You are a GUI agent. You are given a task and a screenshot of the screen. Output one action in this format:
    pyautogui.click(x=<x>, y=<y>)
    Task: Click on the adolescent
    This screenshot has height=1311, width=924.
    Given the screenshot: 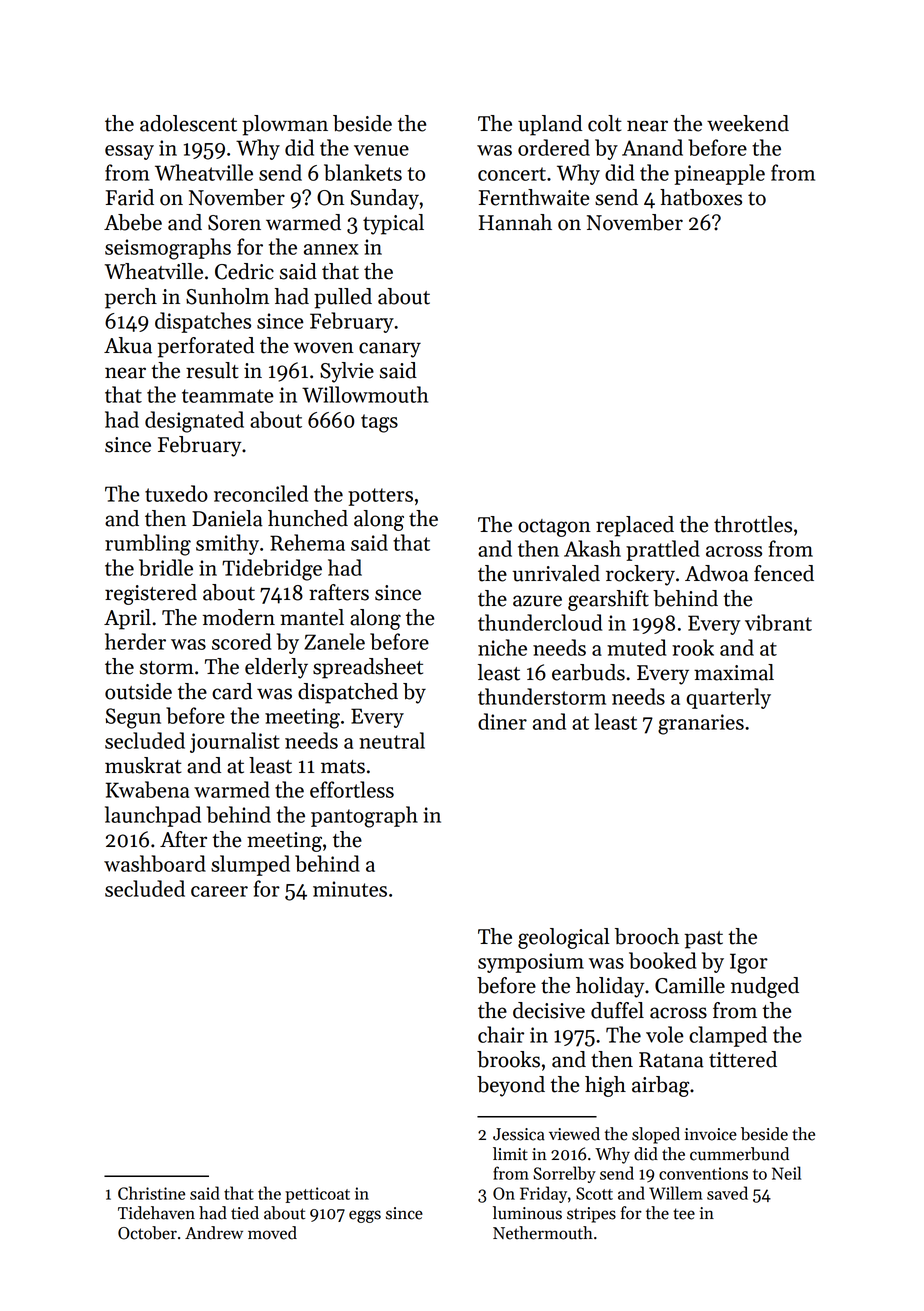 What is the action you would take?
    pyautogui.click(x=188, y=123)
